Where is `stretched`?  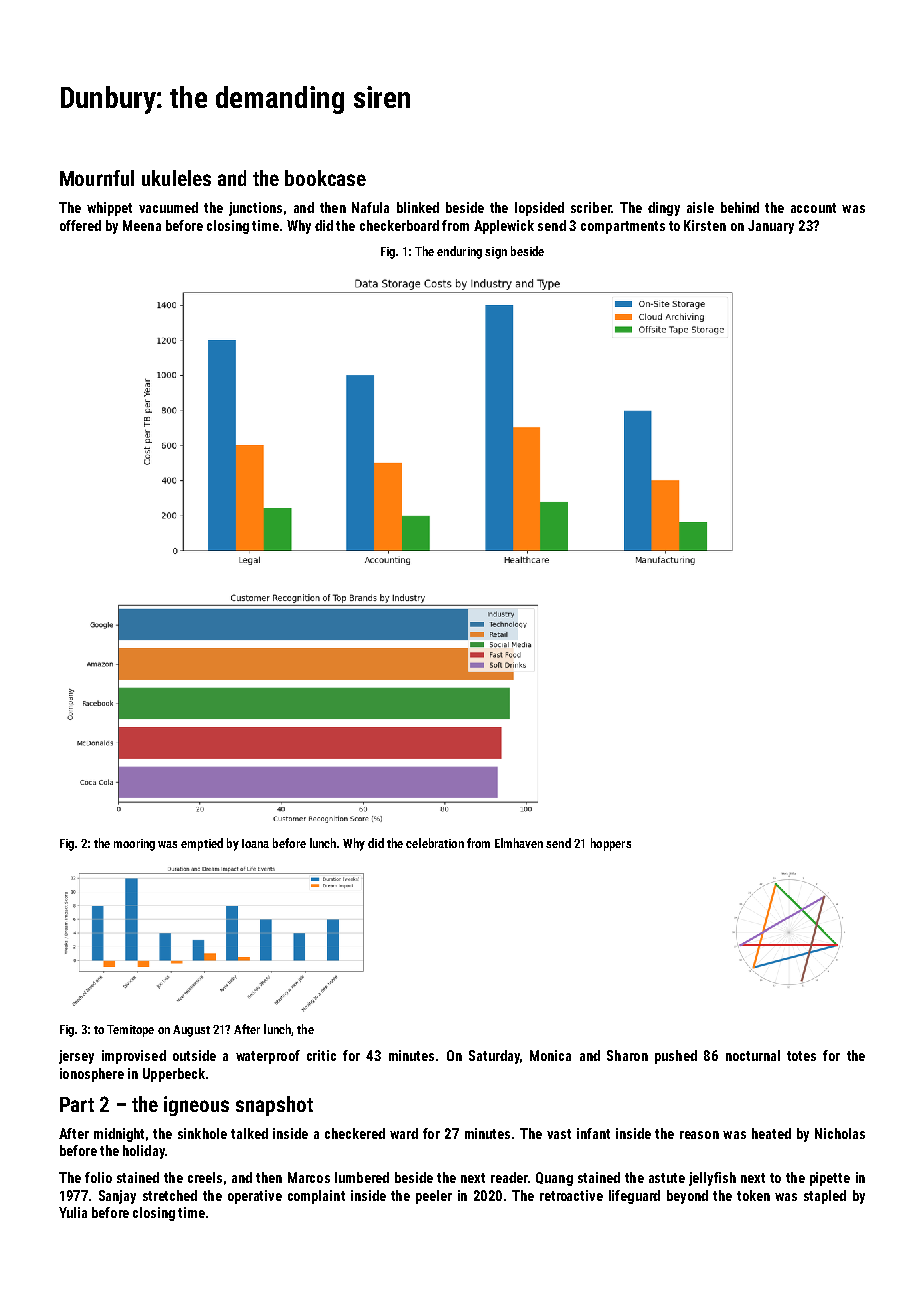 stretched is located at coordinates (170, 1195).
